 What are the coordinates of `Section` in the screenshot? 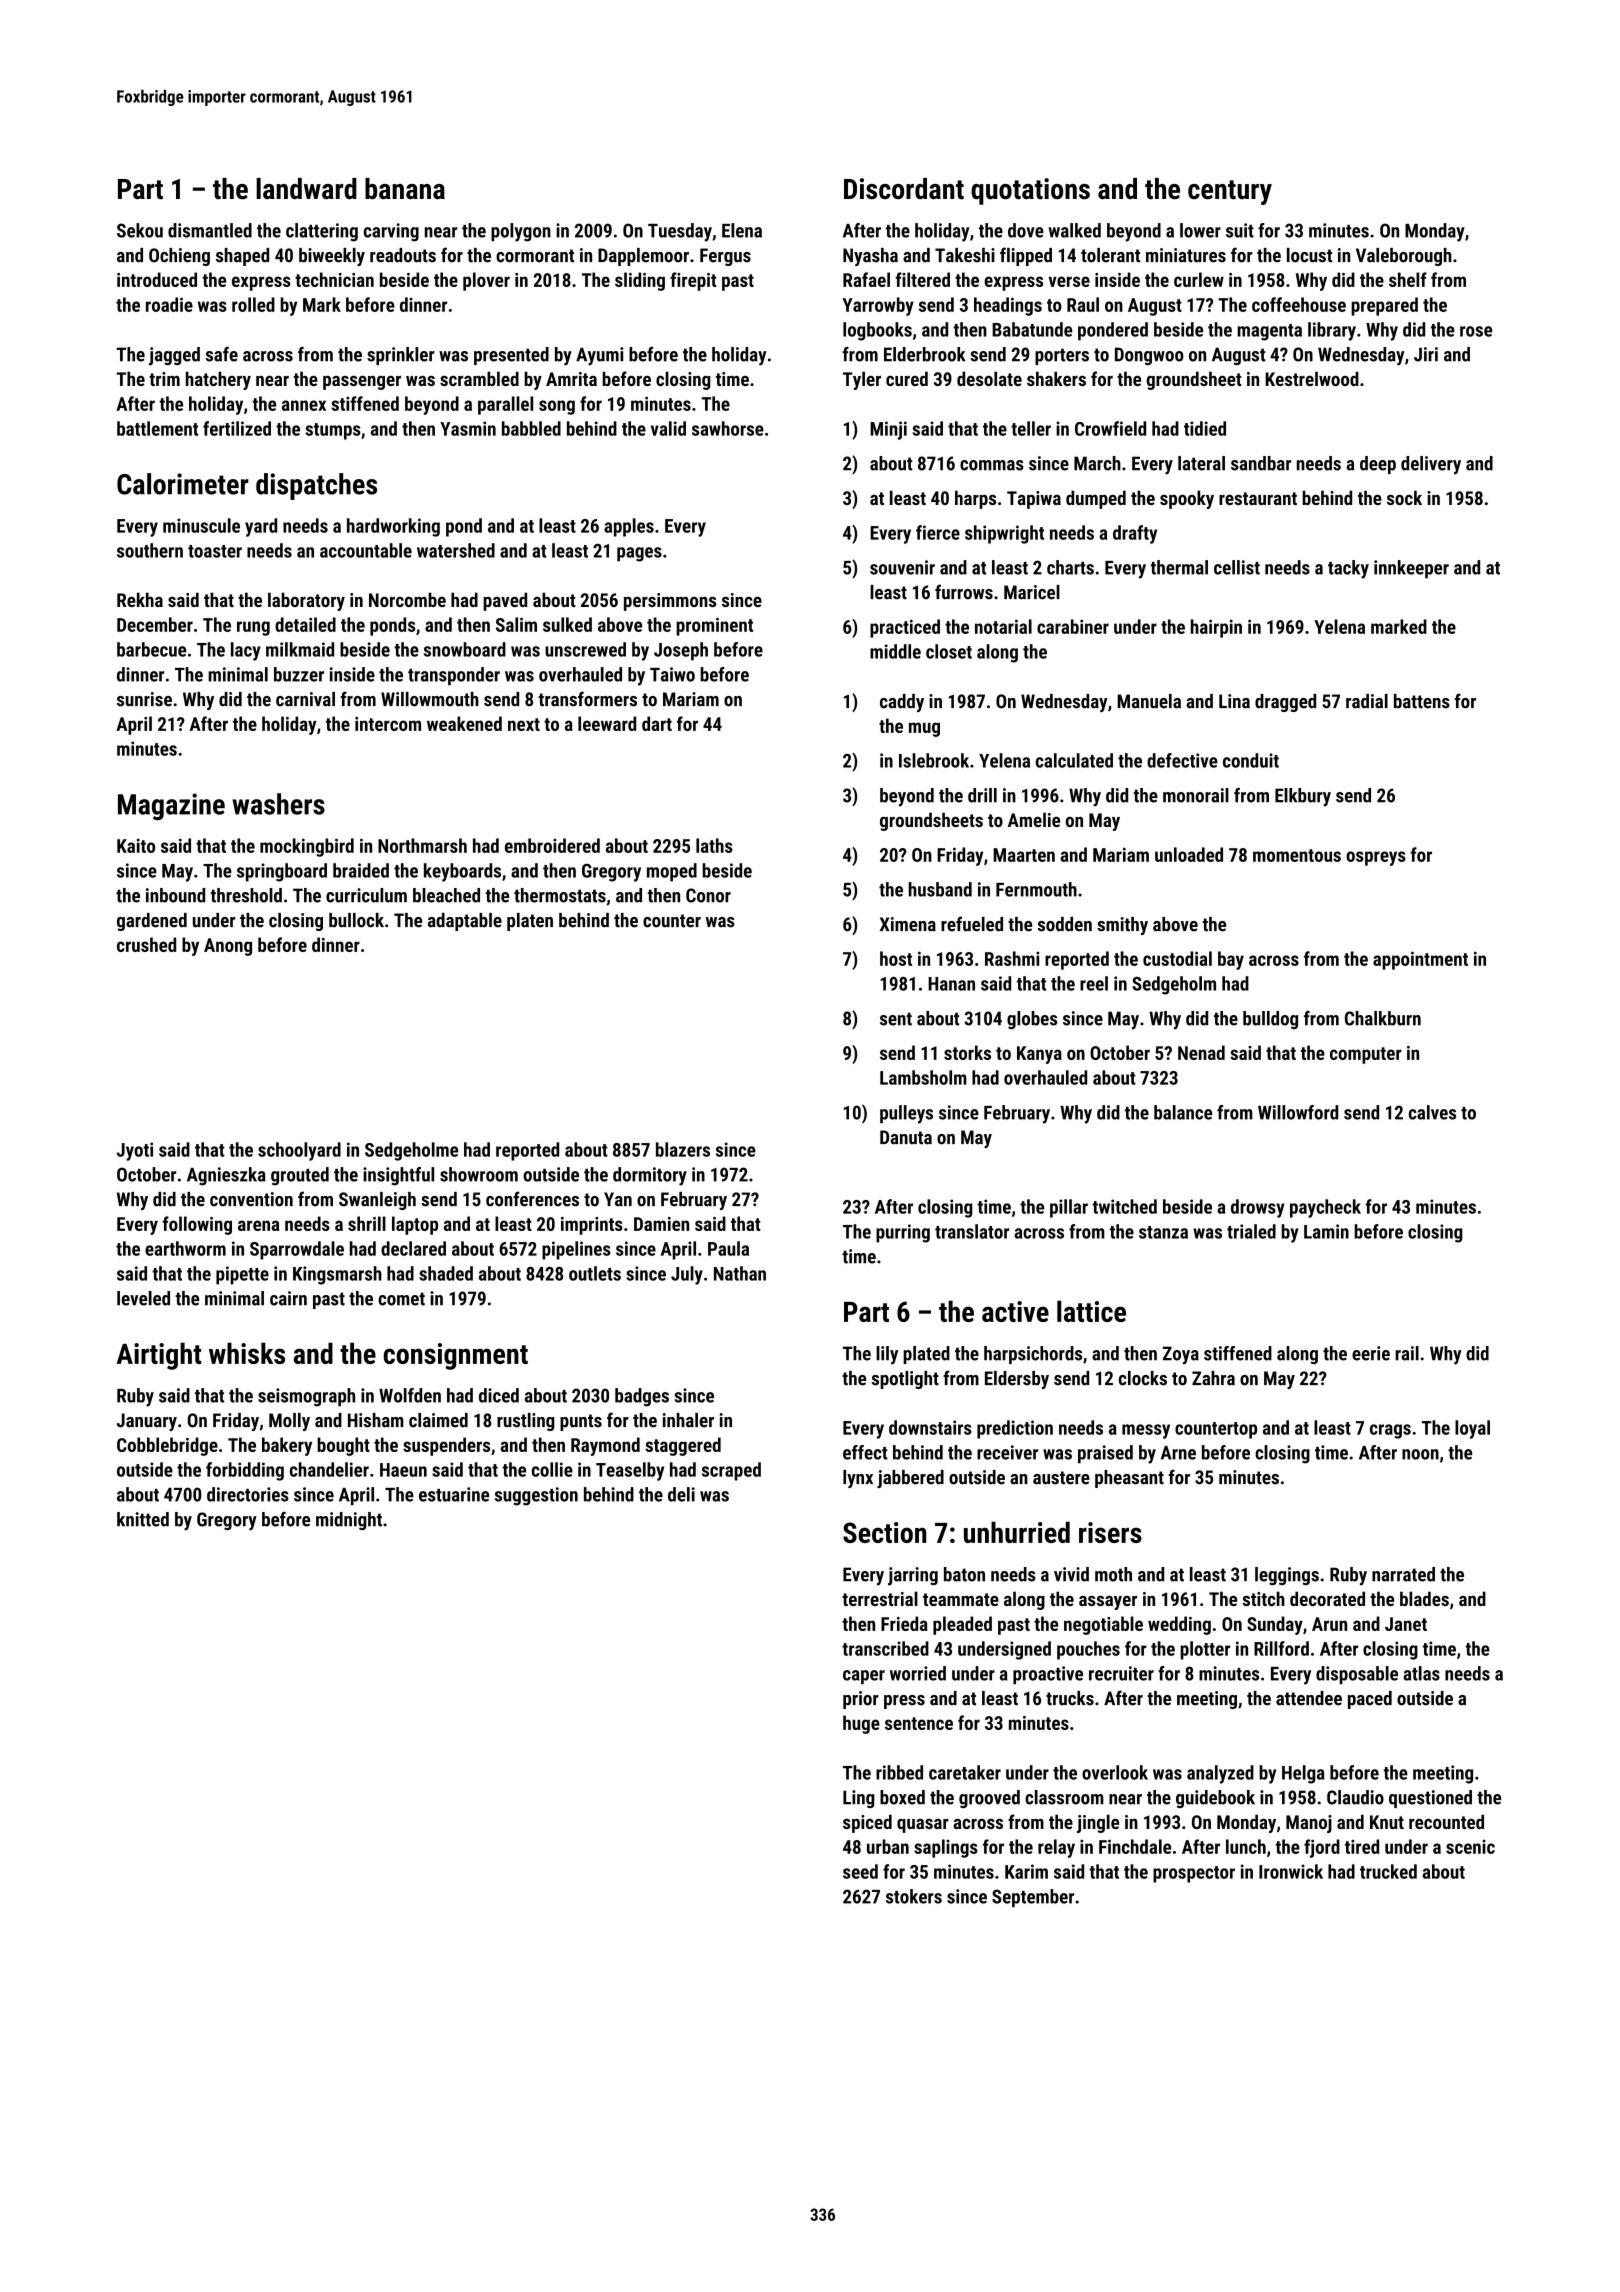 It's located at (884, 1532).
